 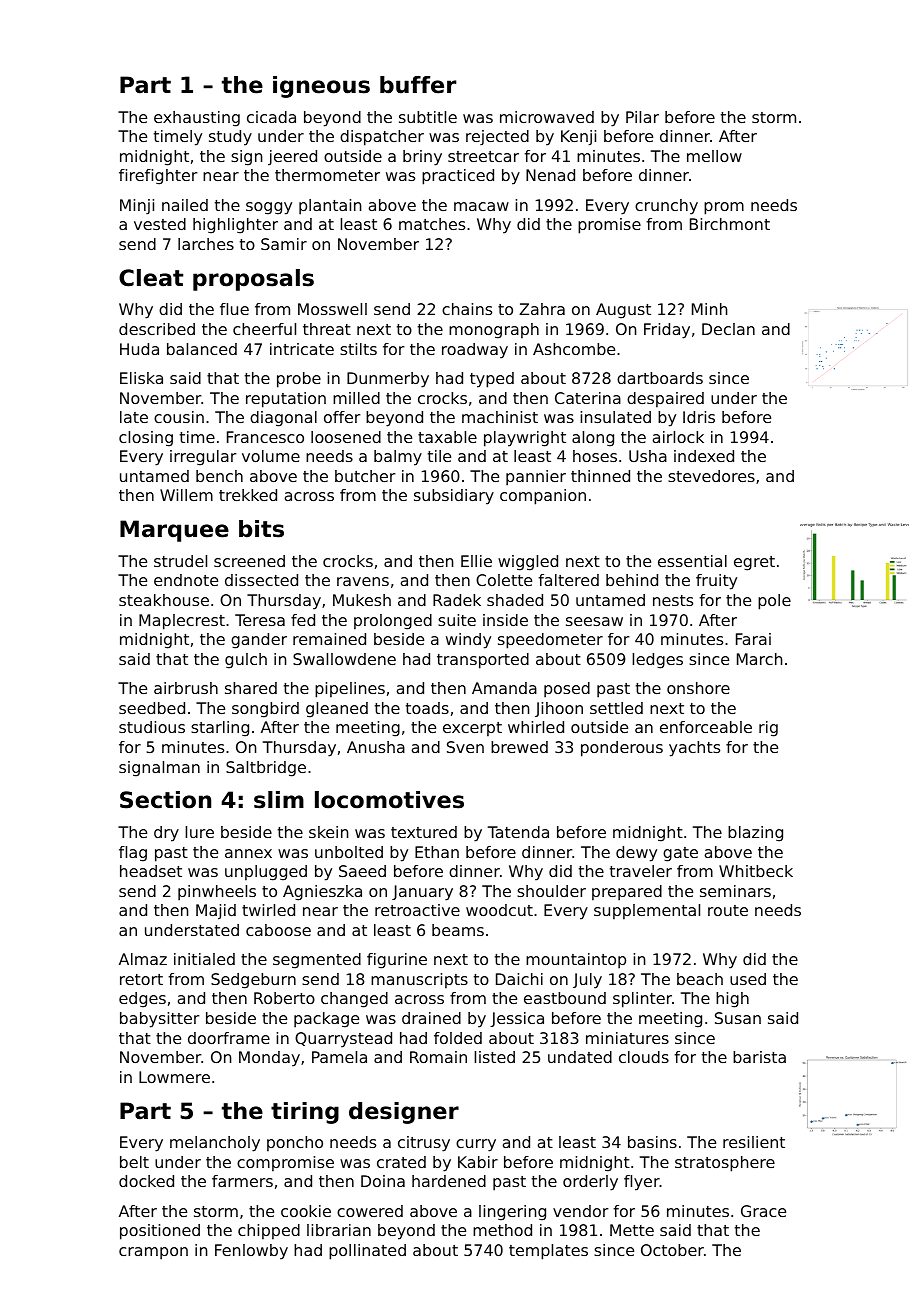 I want to click on drained, so click(x=431, y=1018).
